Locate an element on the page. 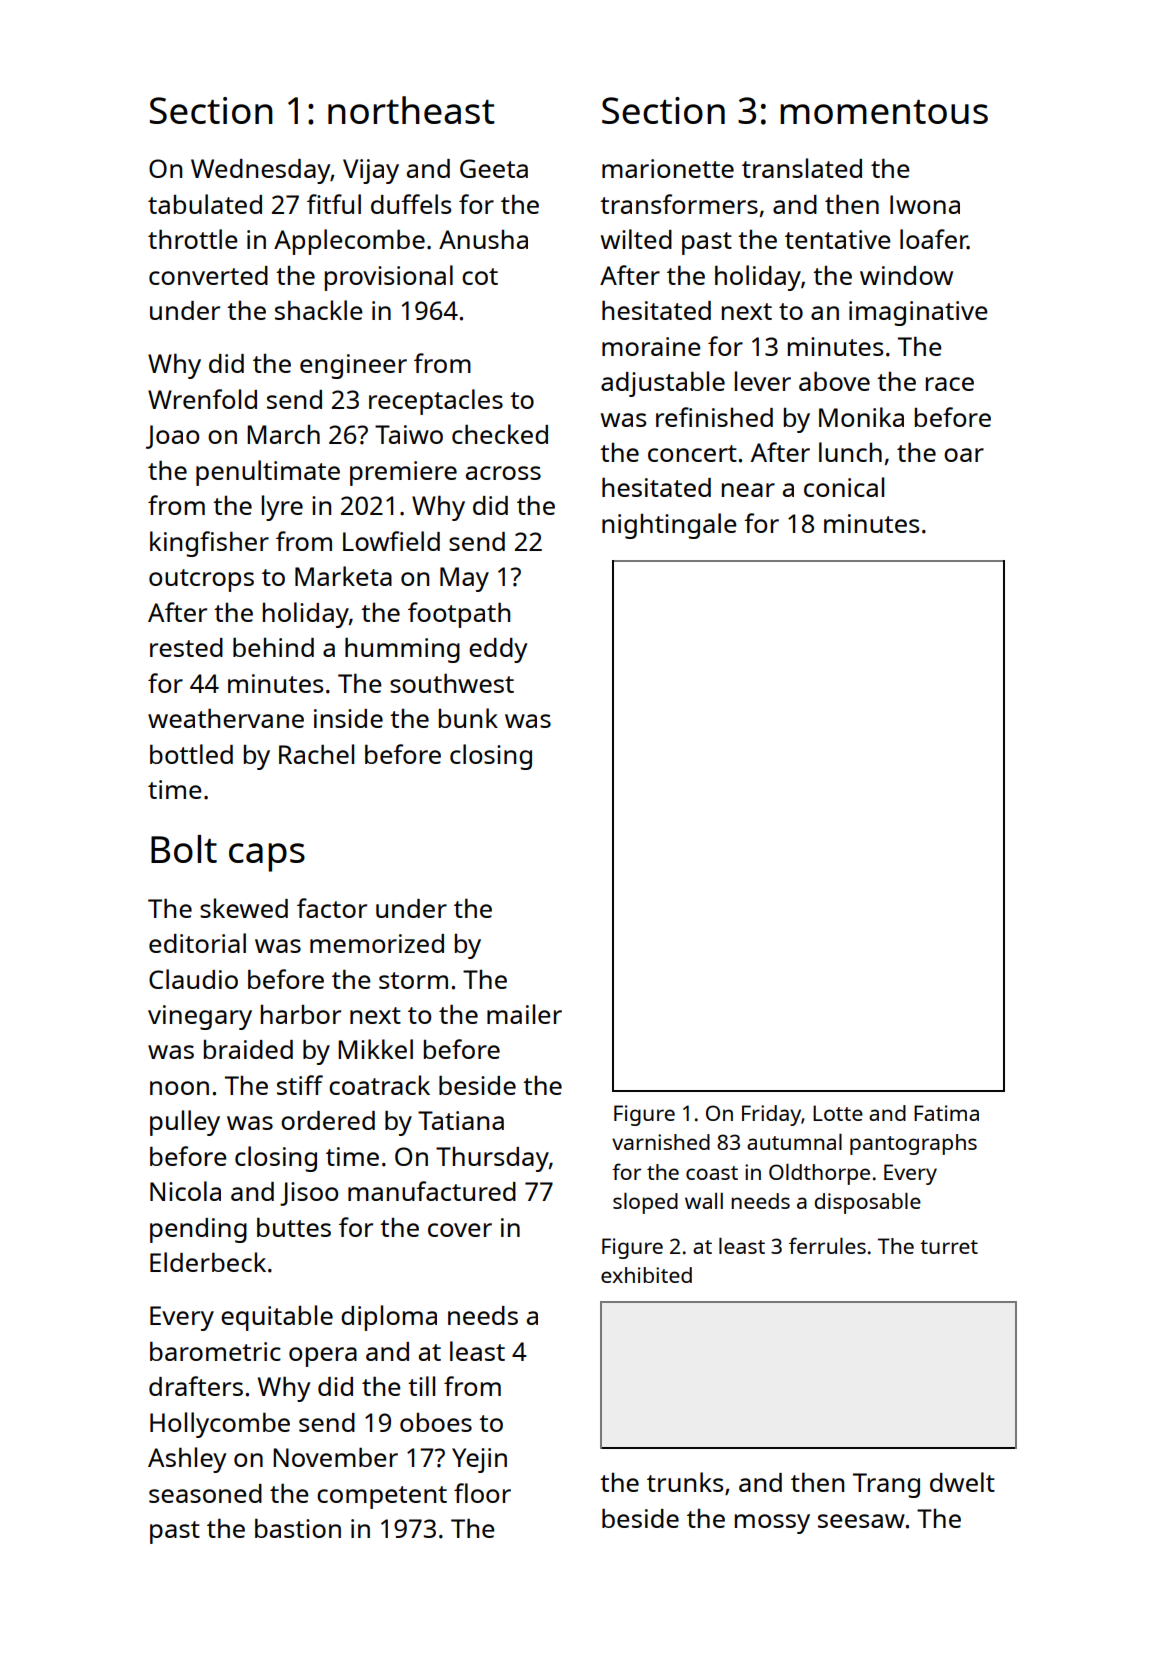 This page has height=1654, width=1165. marionette is located at coordinates (668, 168).
